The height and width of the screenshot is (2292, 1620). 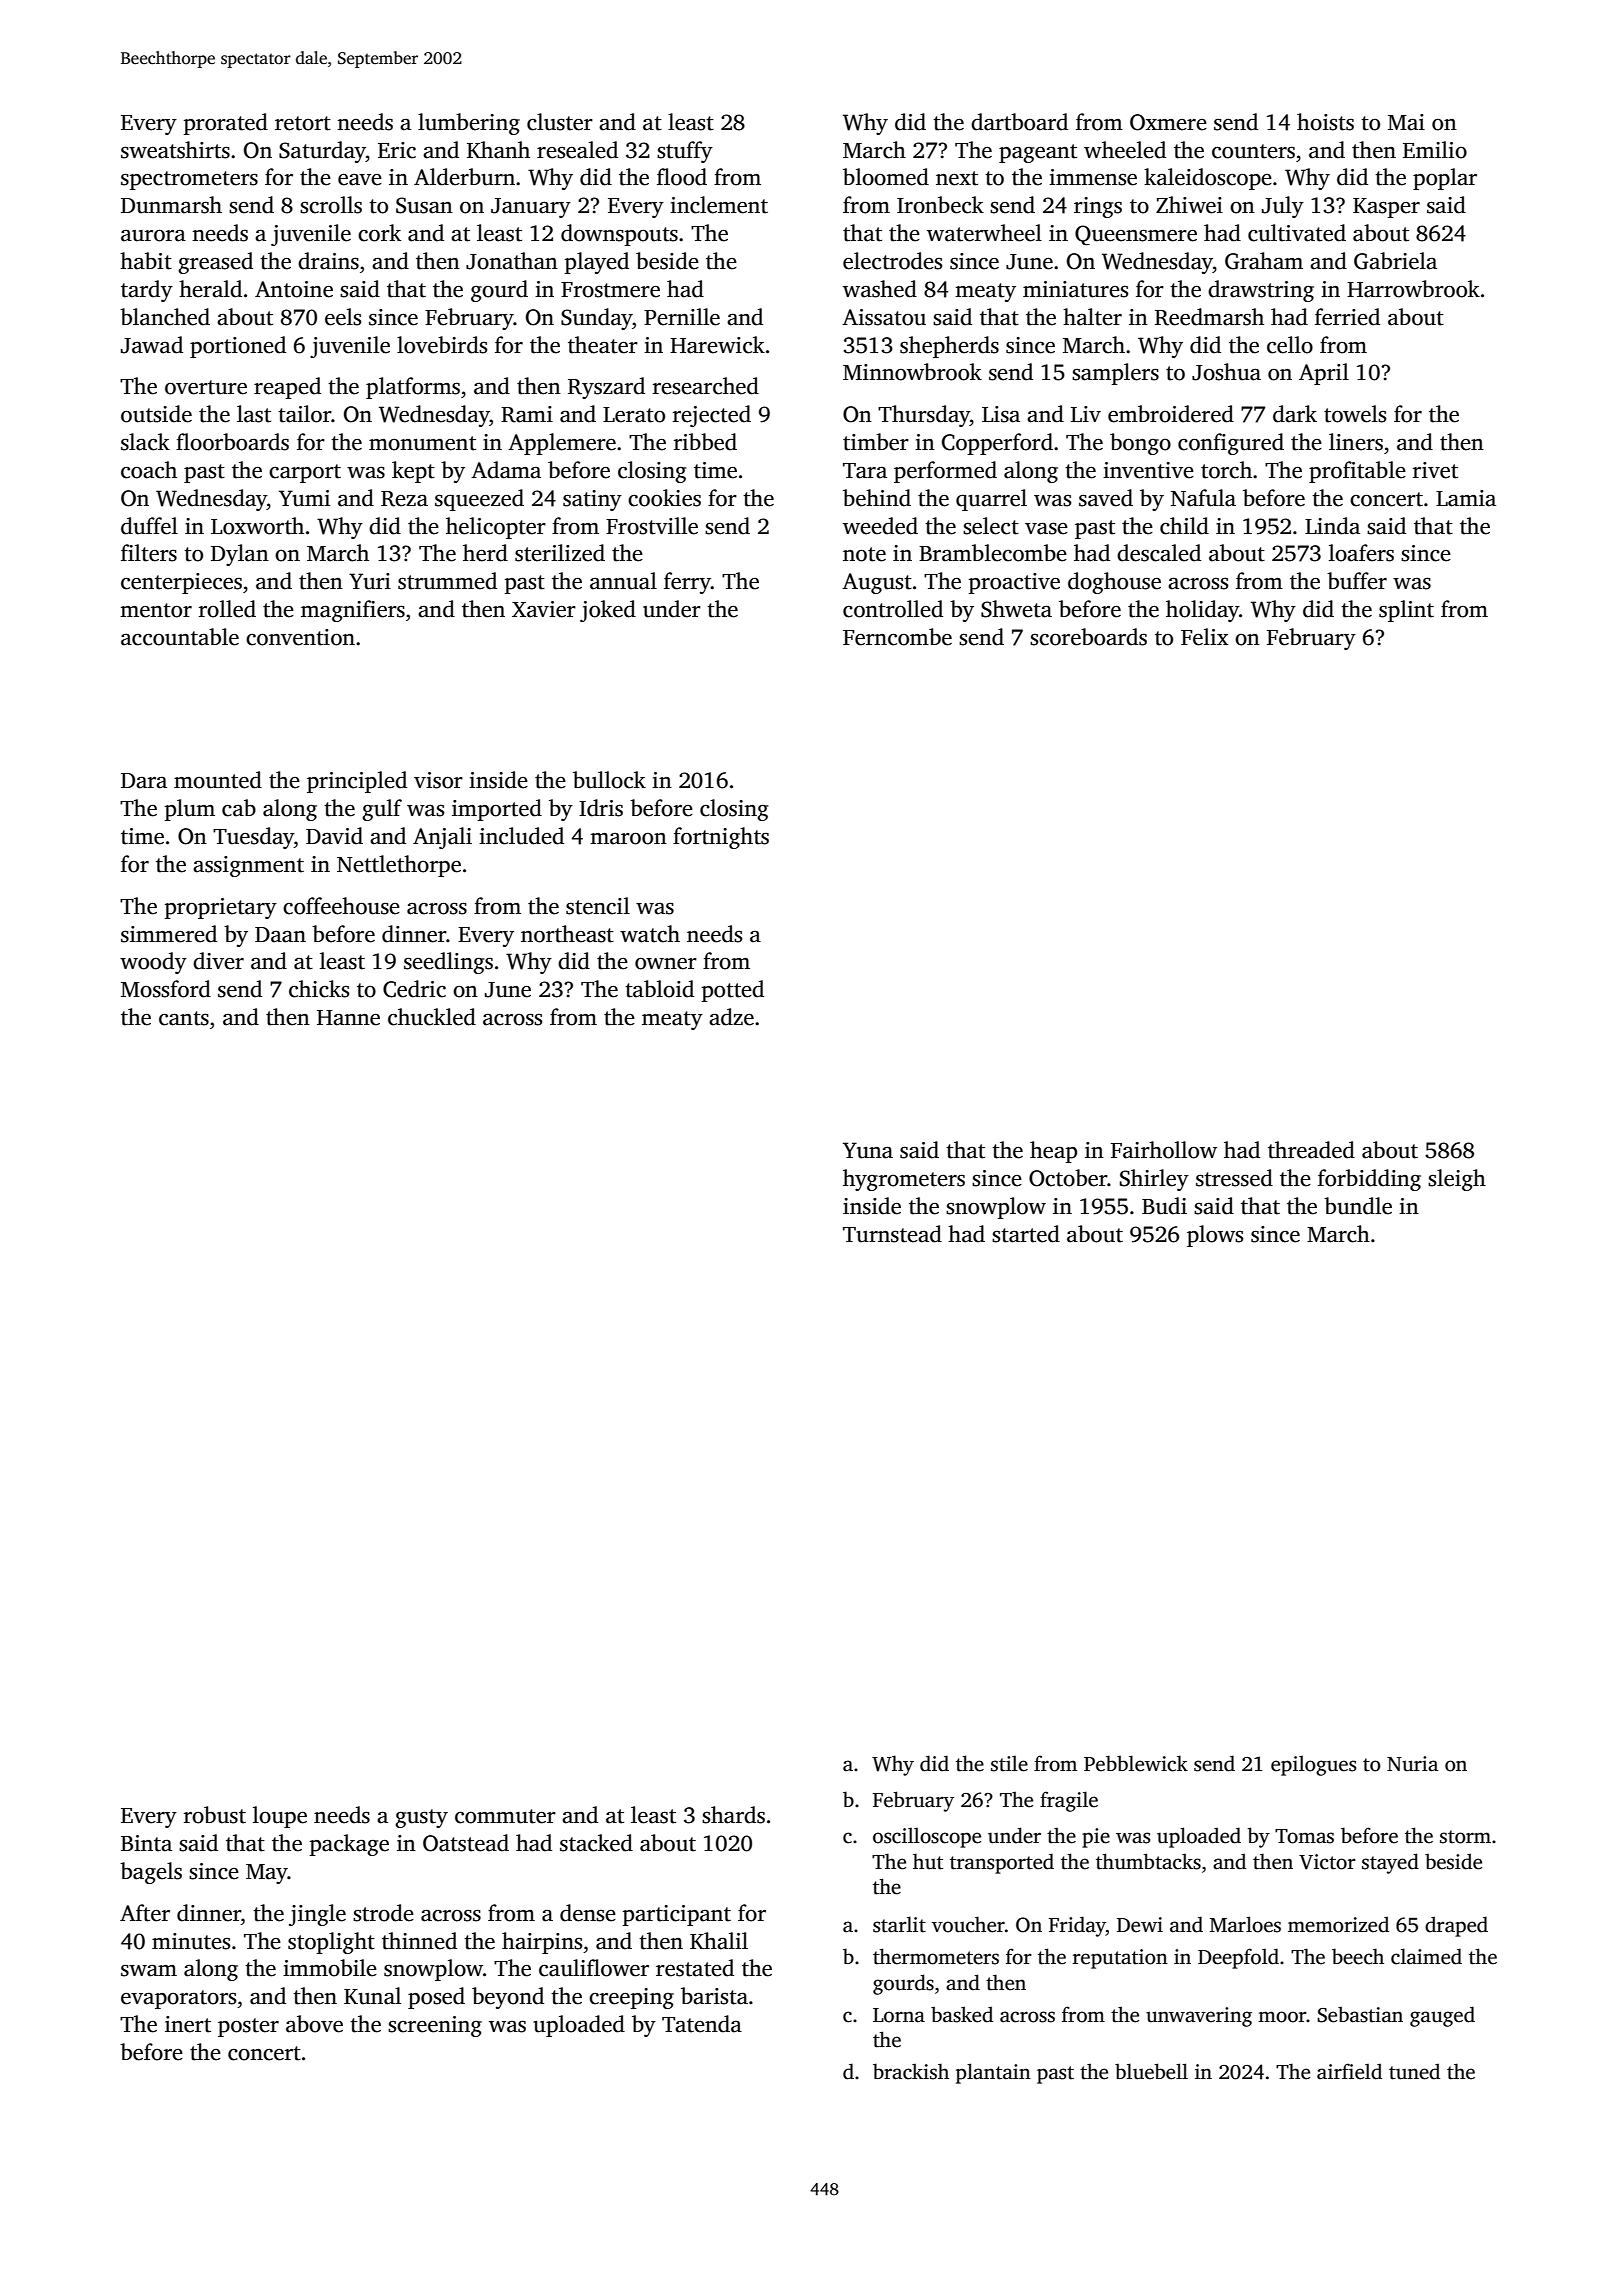 I want to click on Oatstead, so click(x=466, y=1843).
